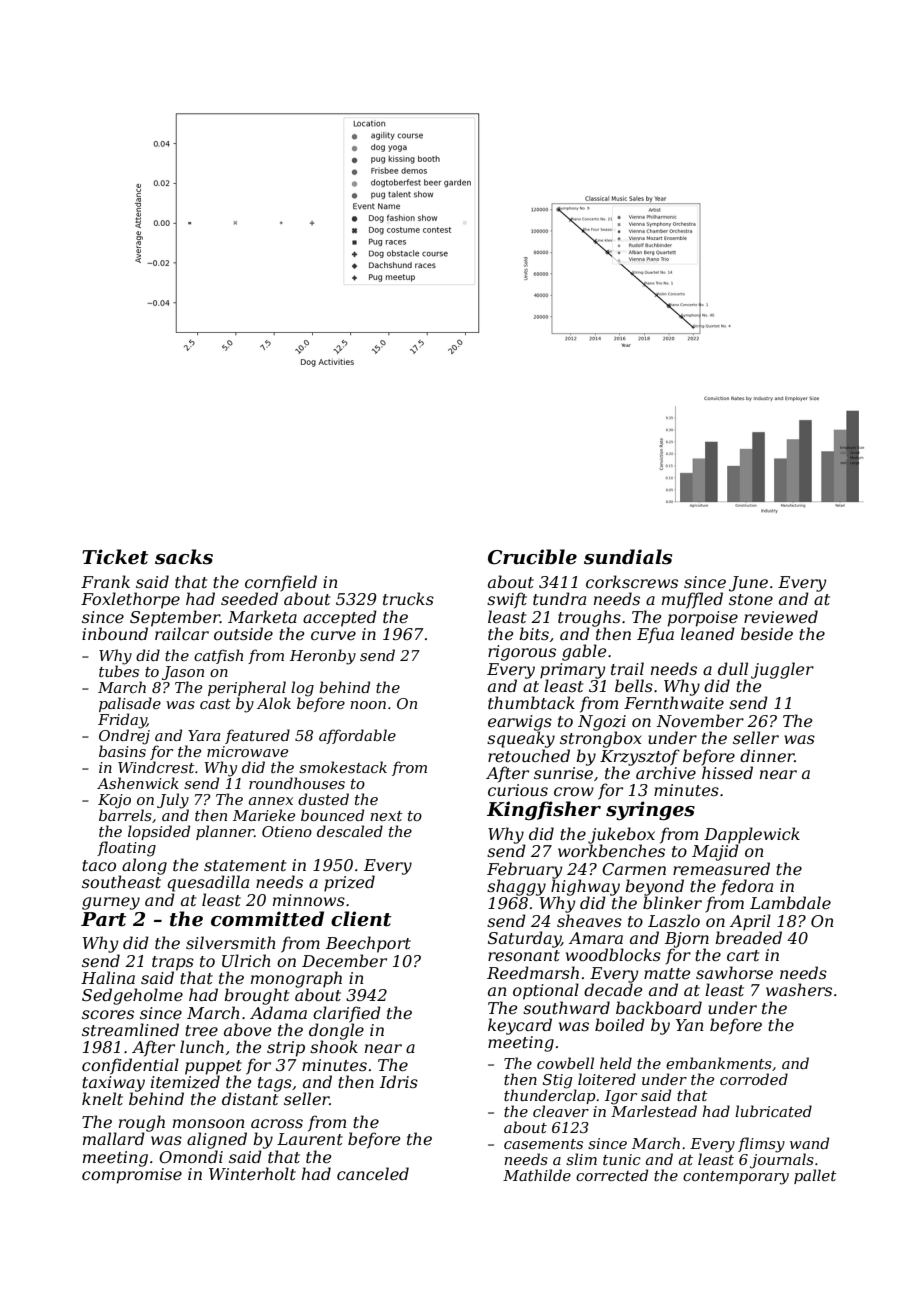 The width and height of the screenshot is (924, 1314). Describe the element at coordinates (524, 955) in the screenshot. I see `resonant` at that location.
